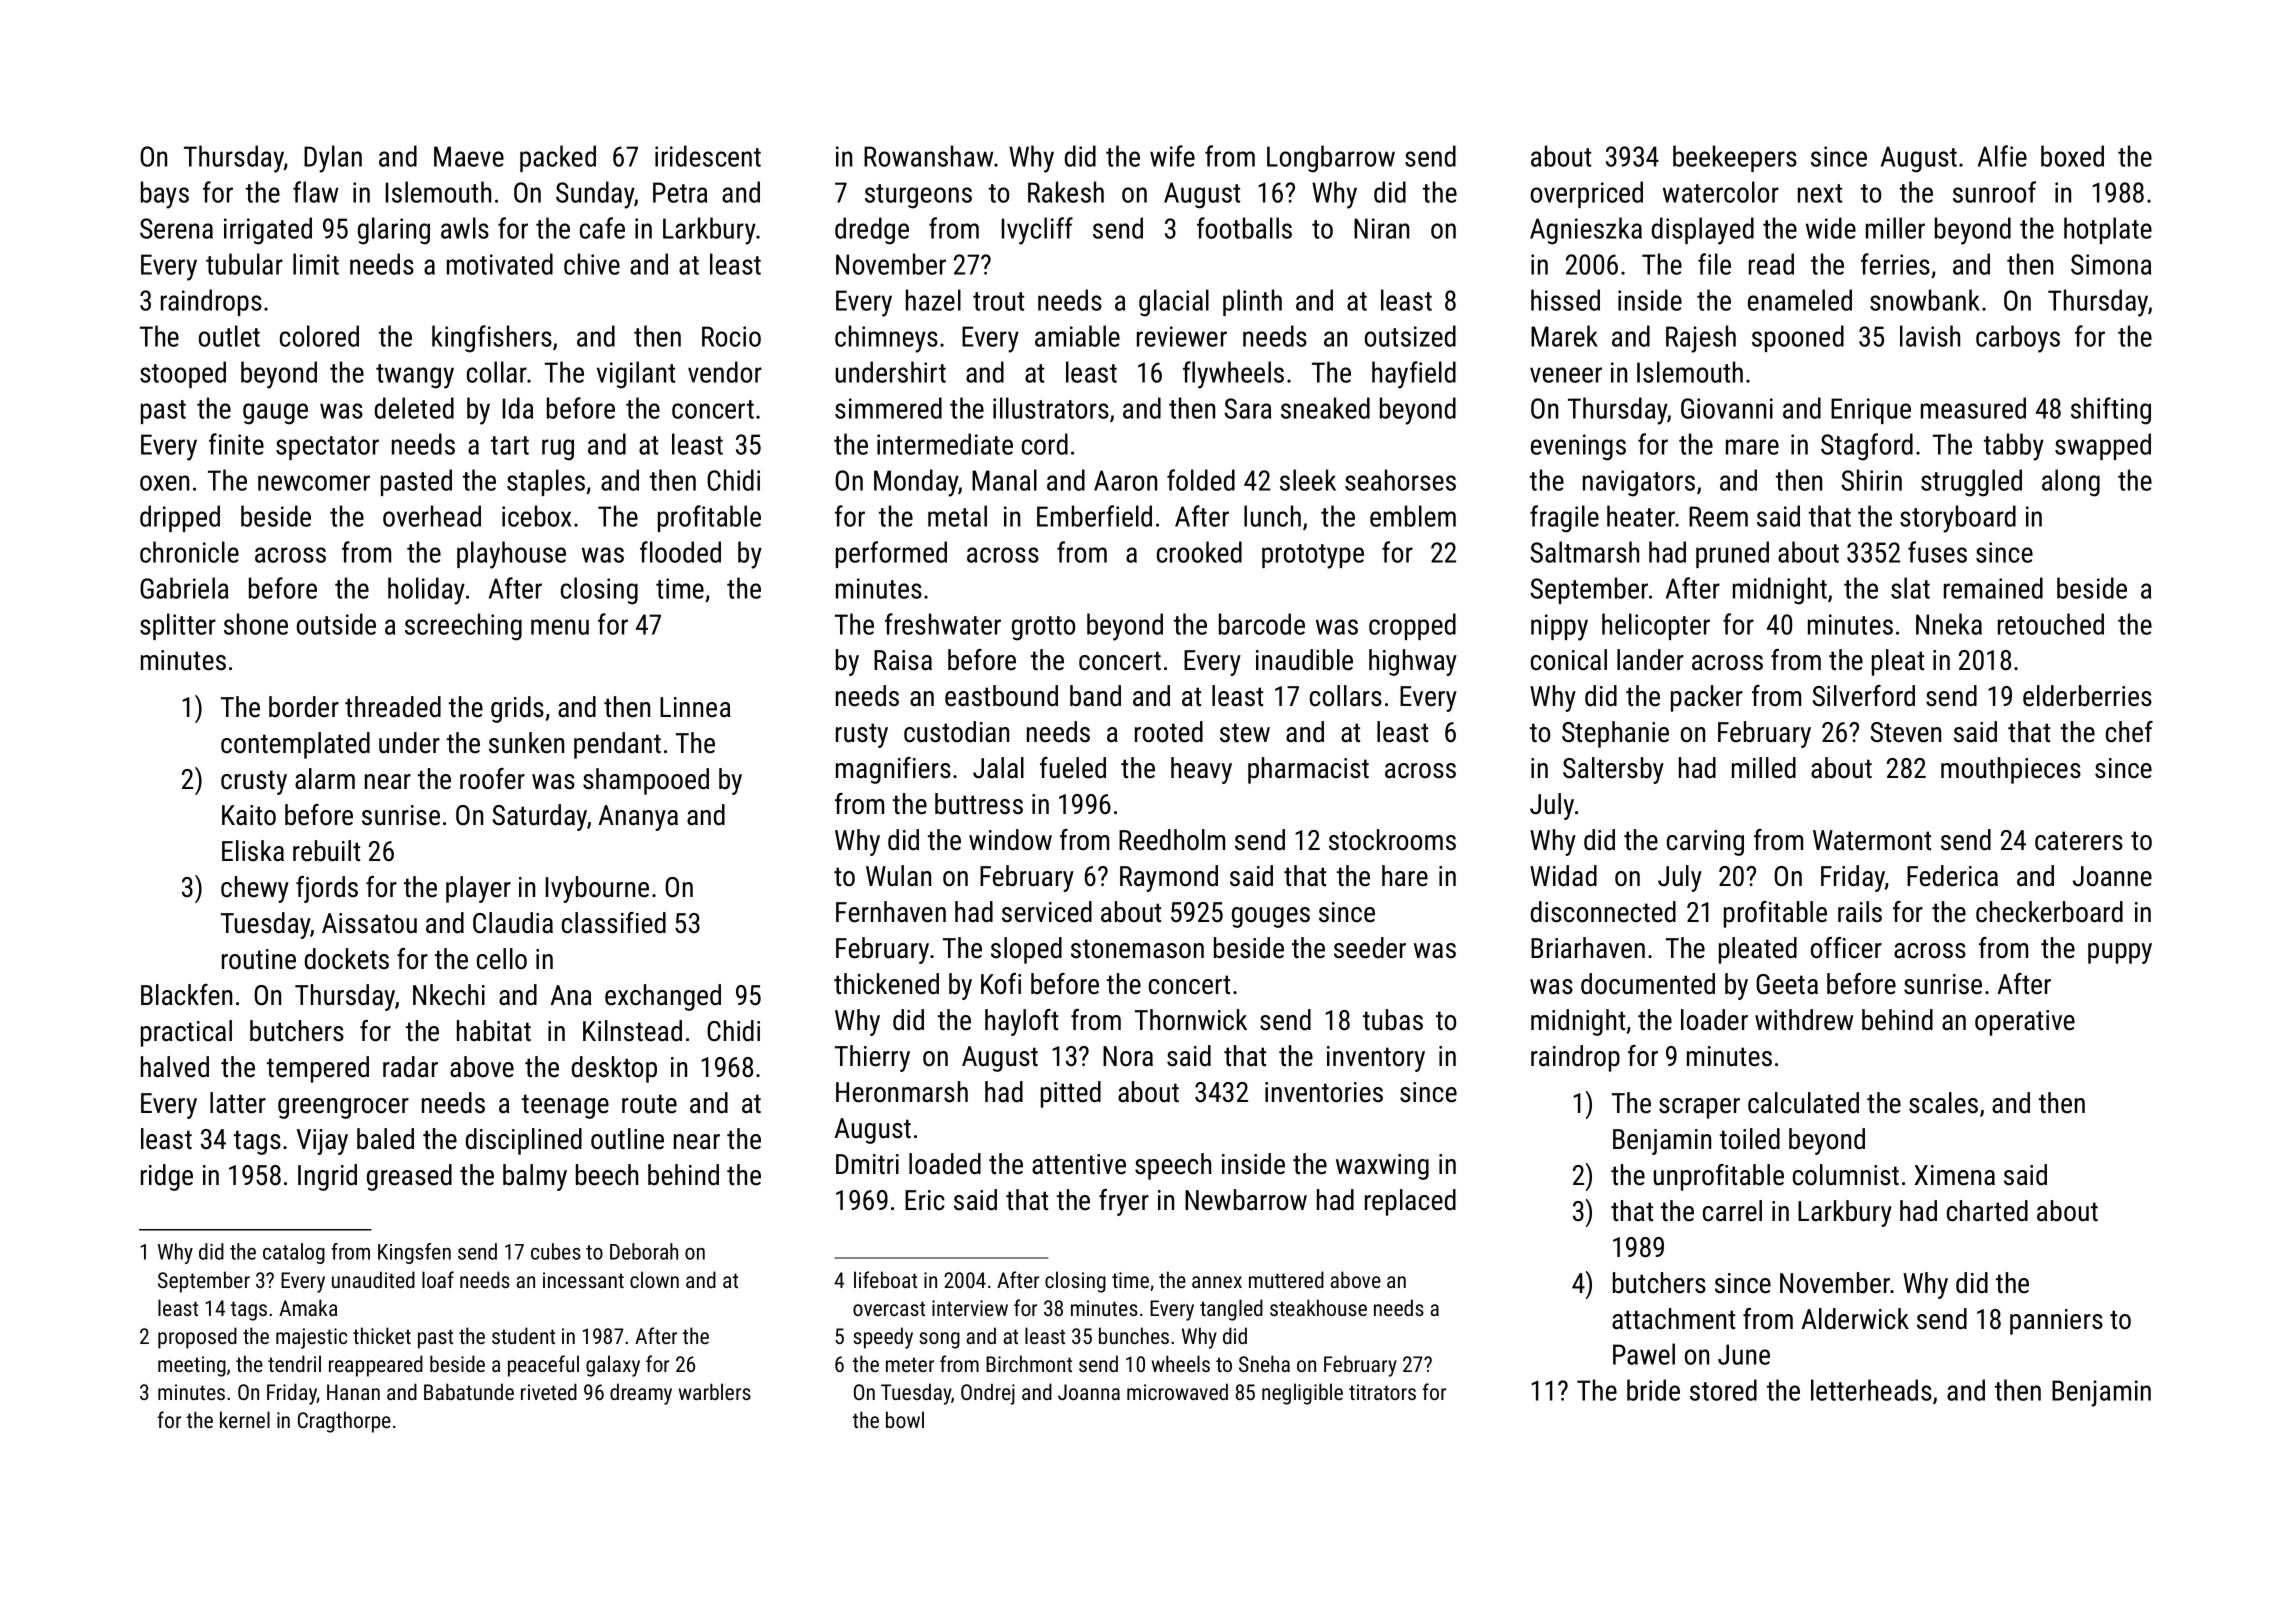 This image has height=1620, width=2292. Describe the element at coordinates (1410, 1202) in the image. I see `replaced` at that location.
